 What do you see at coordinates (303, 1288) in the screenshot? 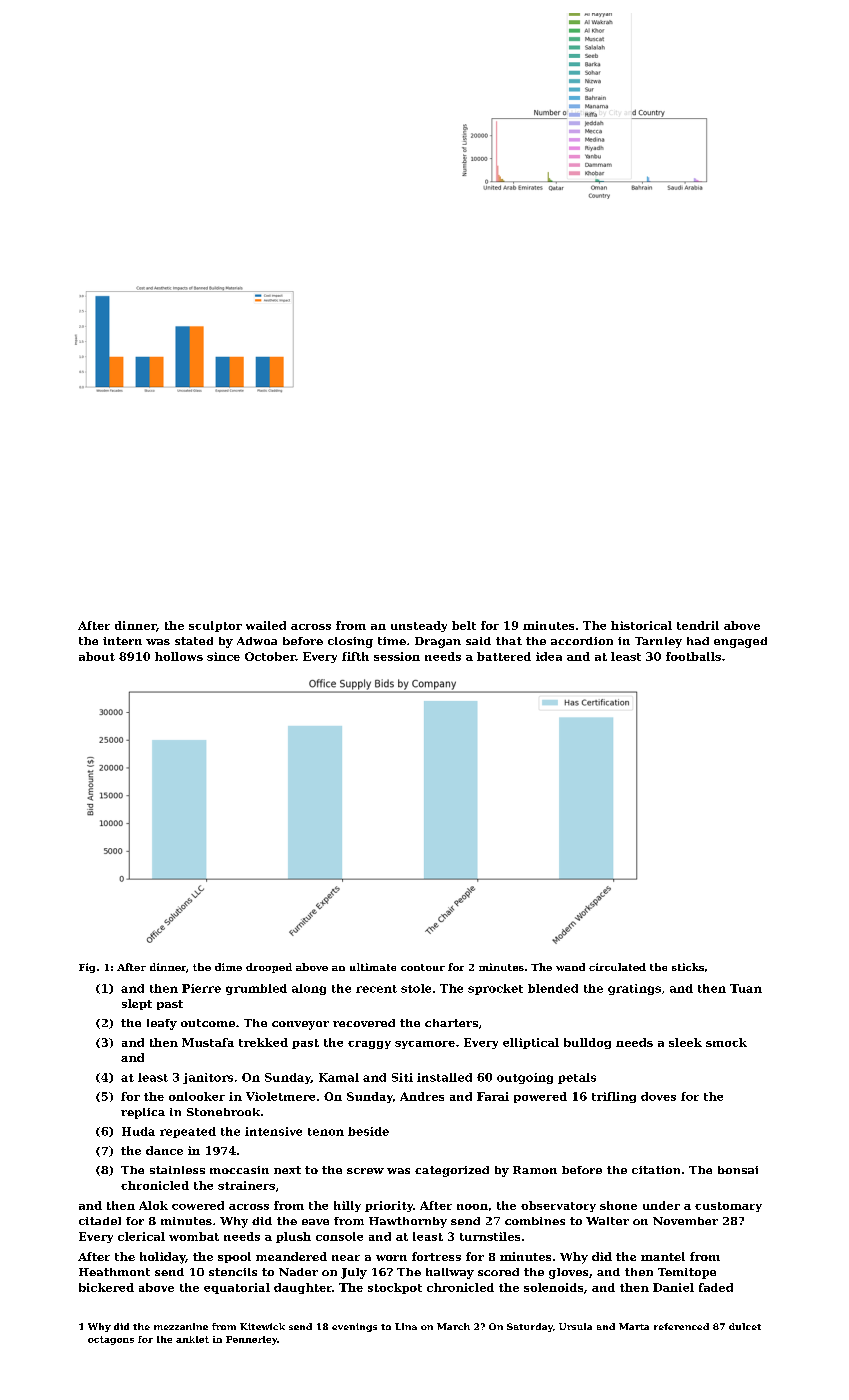
I see `daughter` at bounding box center [303, 1288].
